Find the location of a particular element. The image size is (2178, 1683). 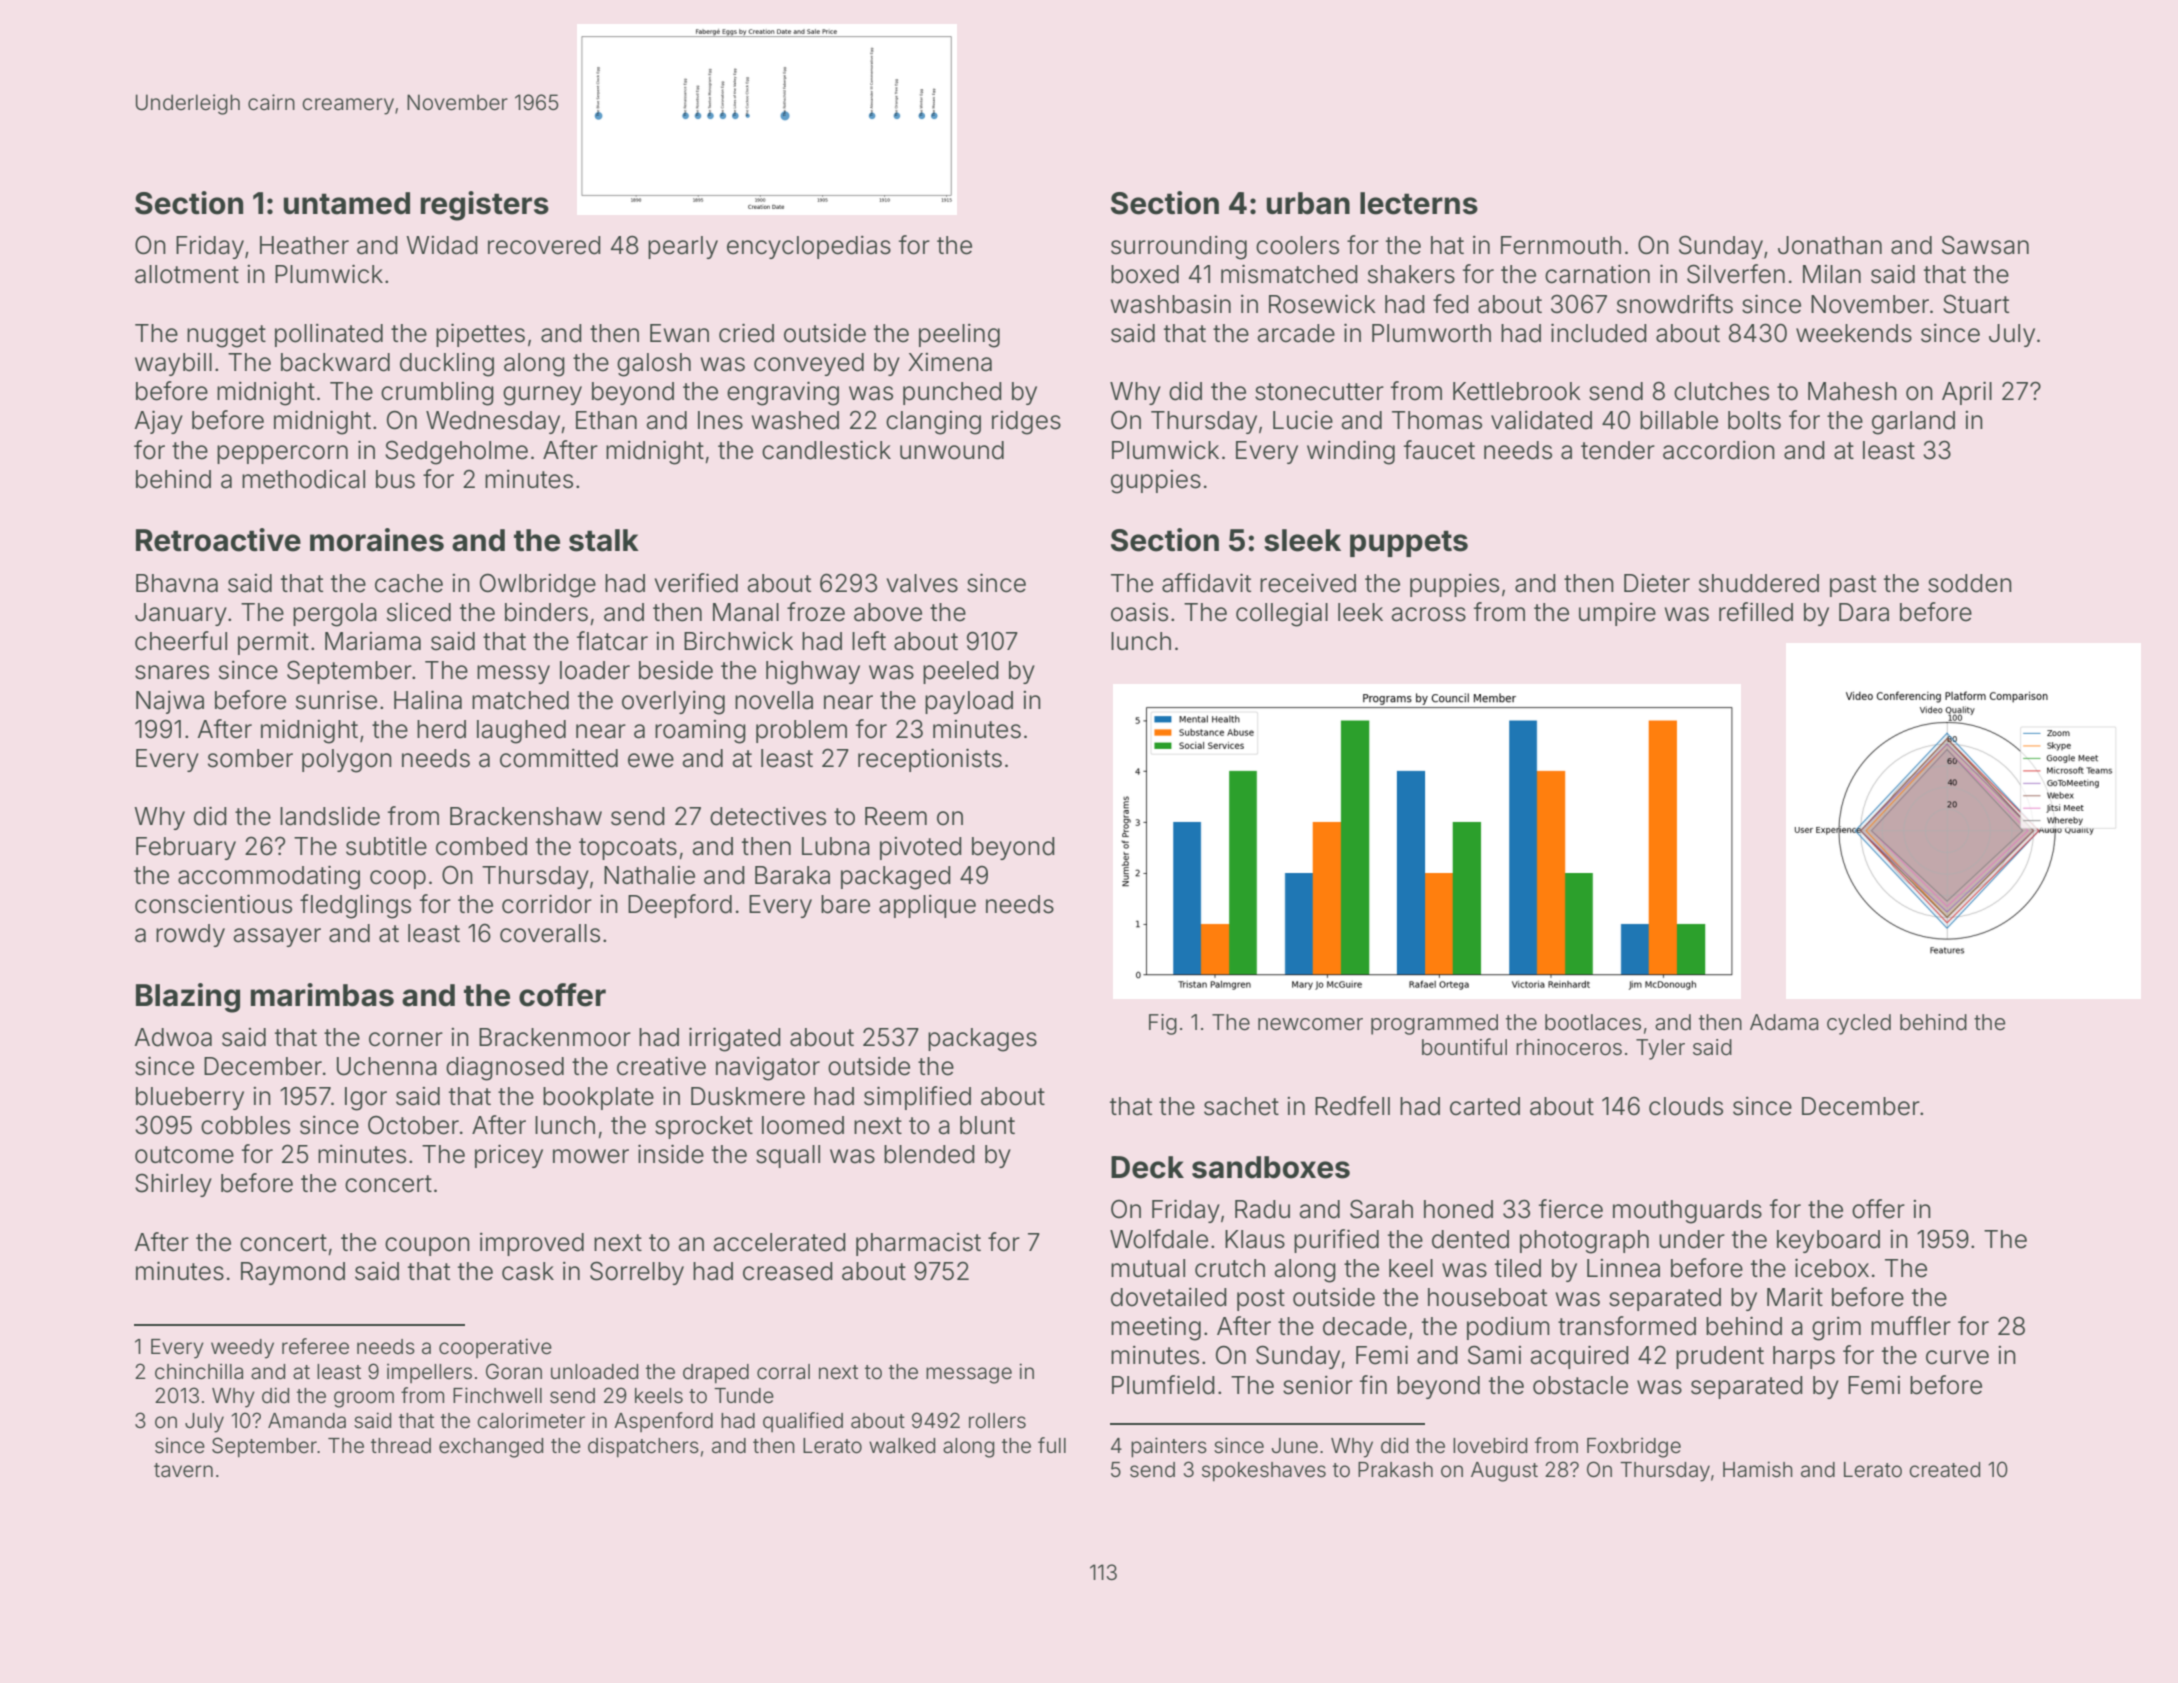

Jonathan is located at coordinates (1830, 245).
